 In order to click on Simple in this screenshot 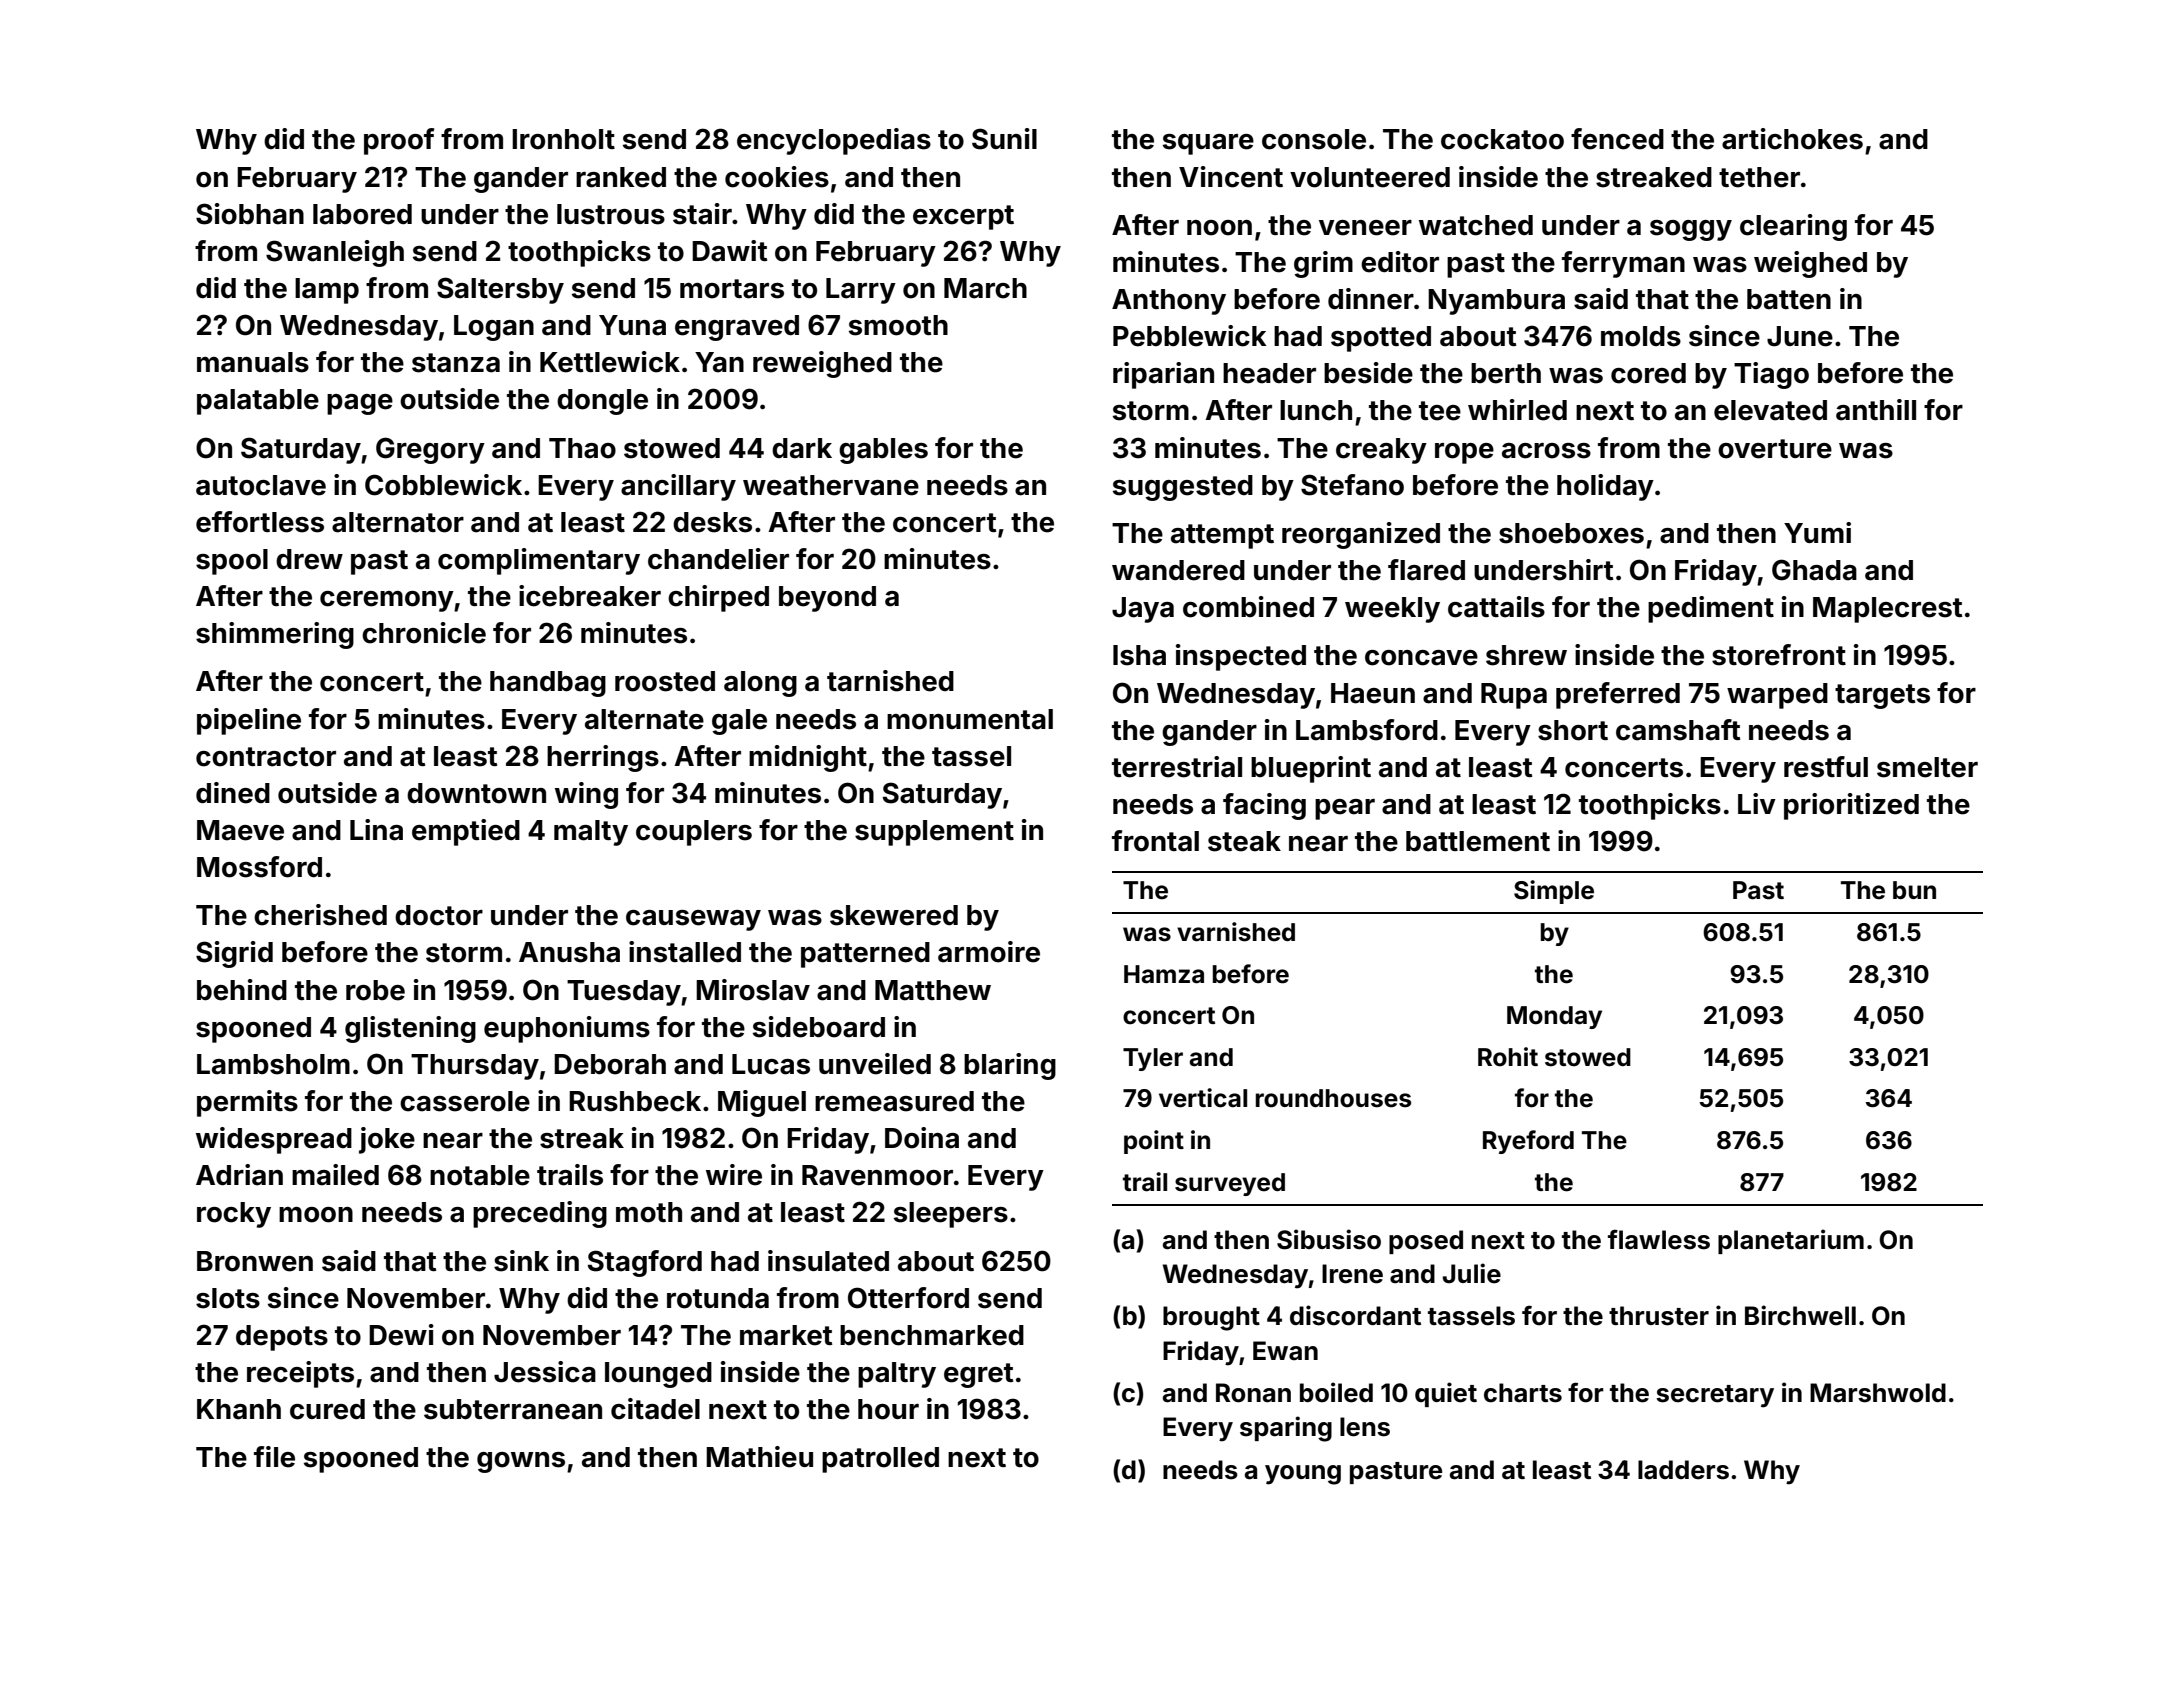, I will do `click(1554, 892)`.
